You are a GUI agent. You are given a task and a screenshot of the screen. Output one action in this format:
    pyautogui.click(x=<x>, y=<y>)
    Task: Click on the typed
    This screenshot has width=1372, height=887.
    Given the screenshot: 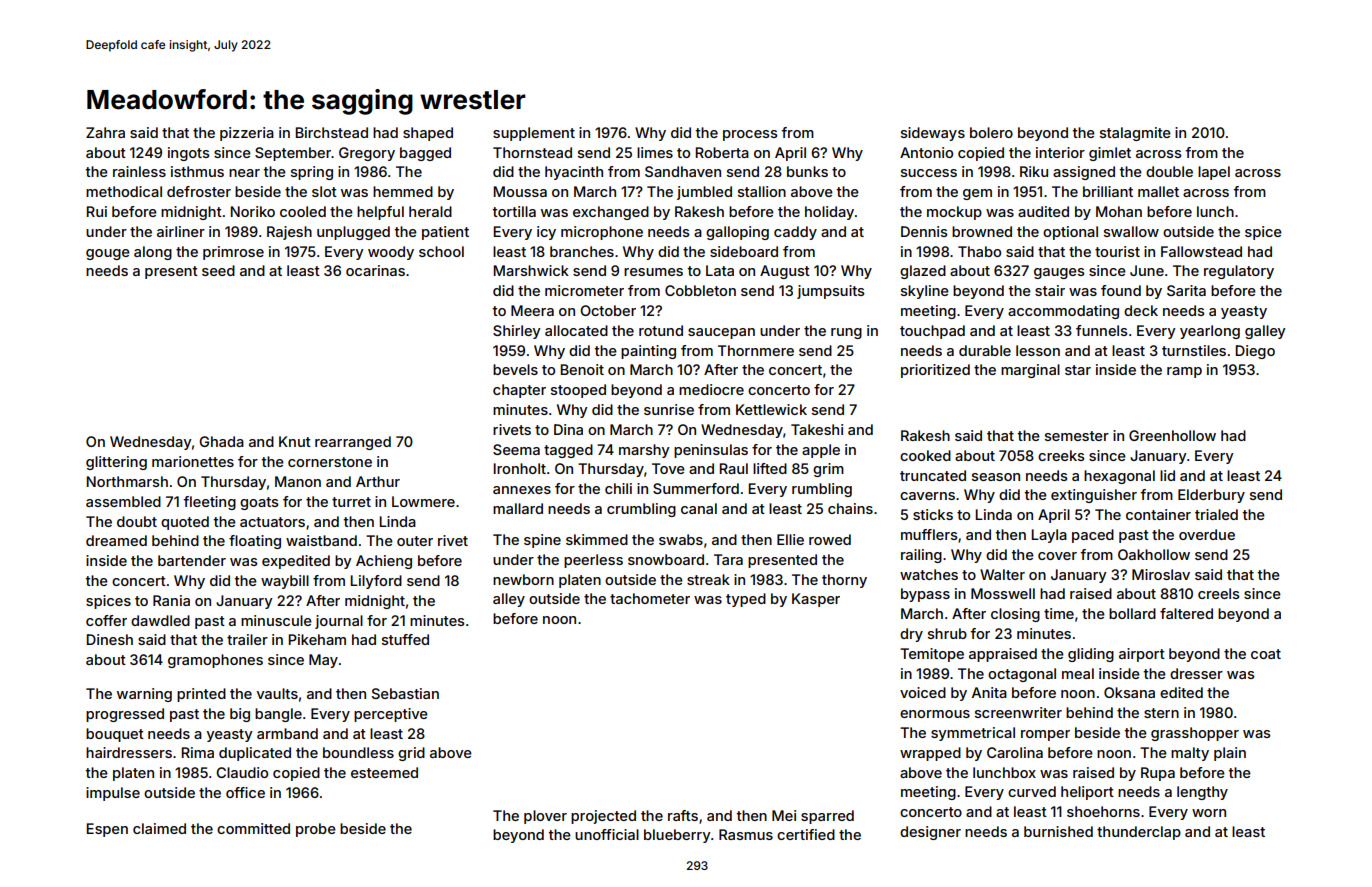 What is the action you would take?
    pyautogui.click(x=746, y=600)
